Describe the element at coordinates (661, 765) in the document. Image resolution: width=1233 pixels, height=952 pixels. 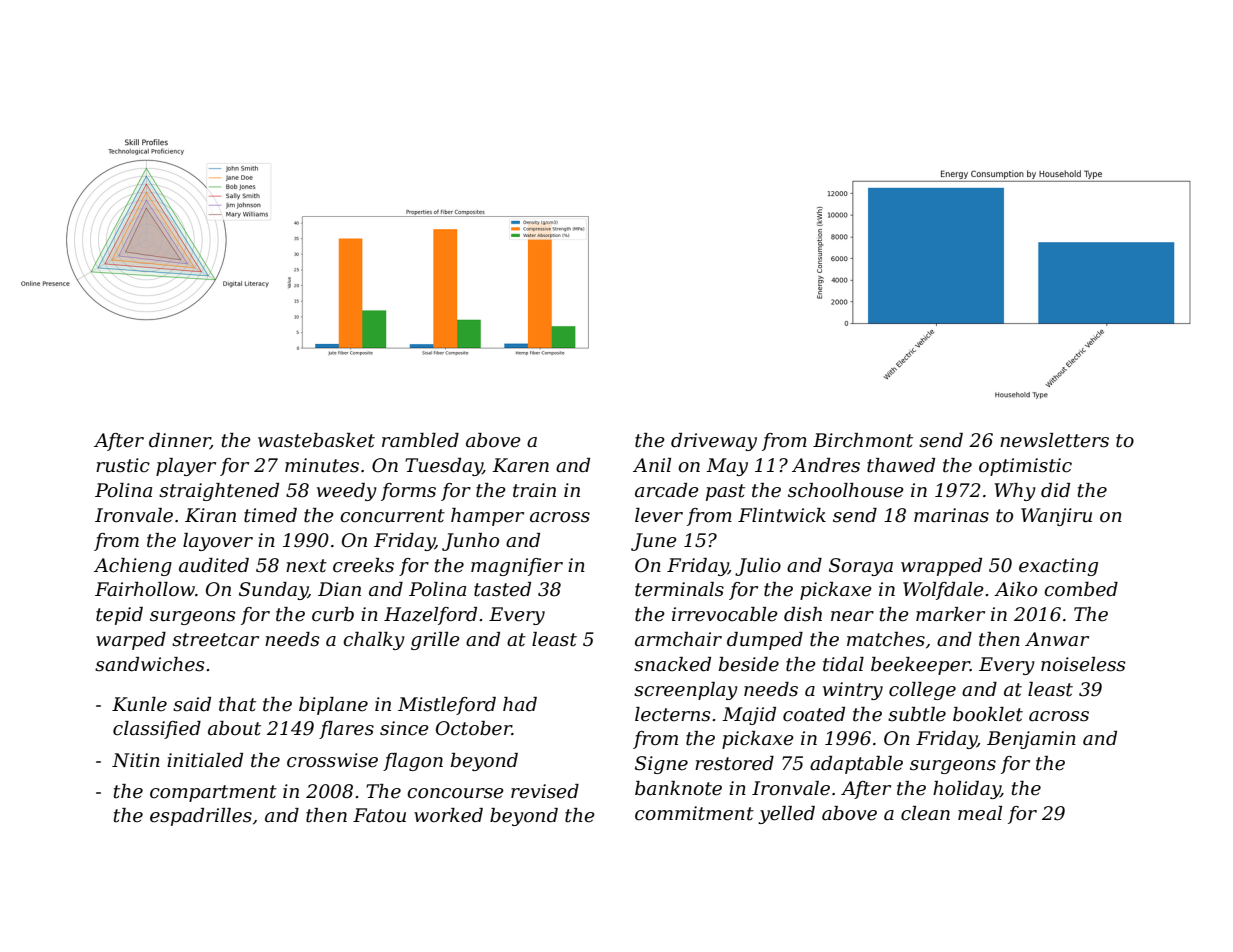
I see `Signe` at that location.
